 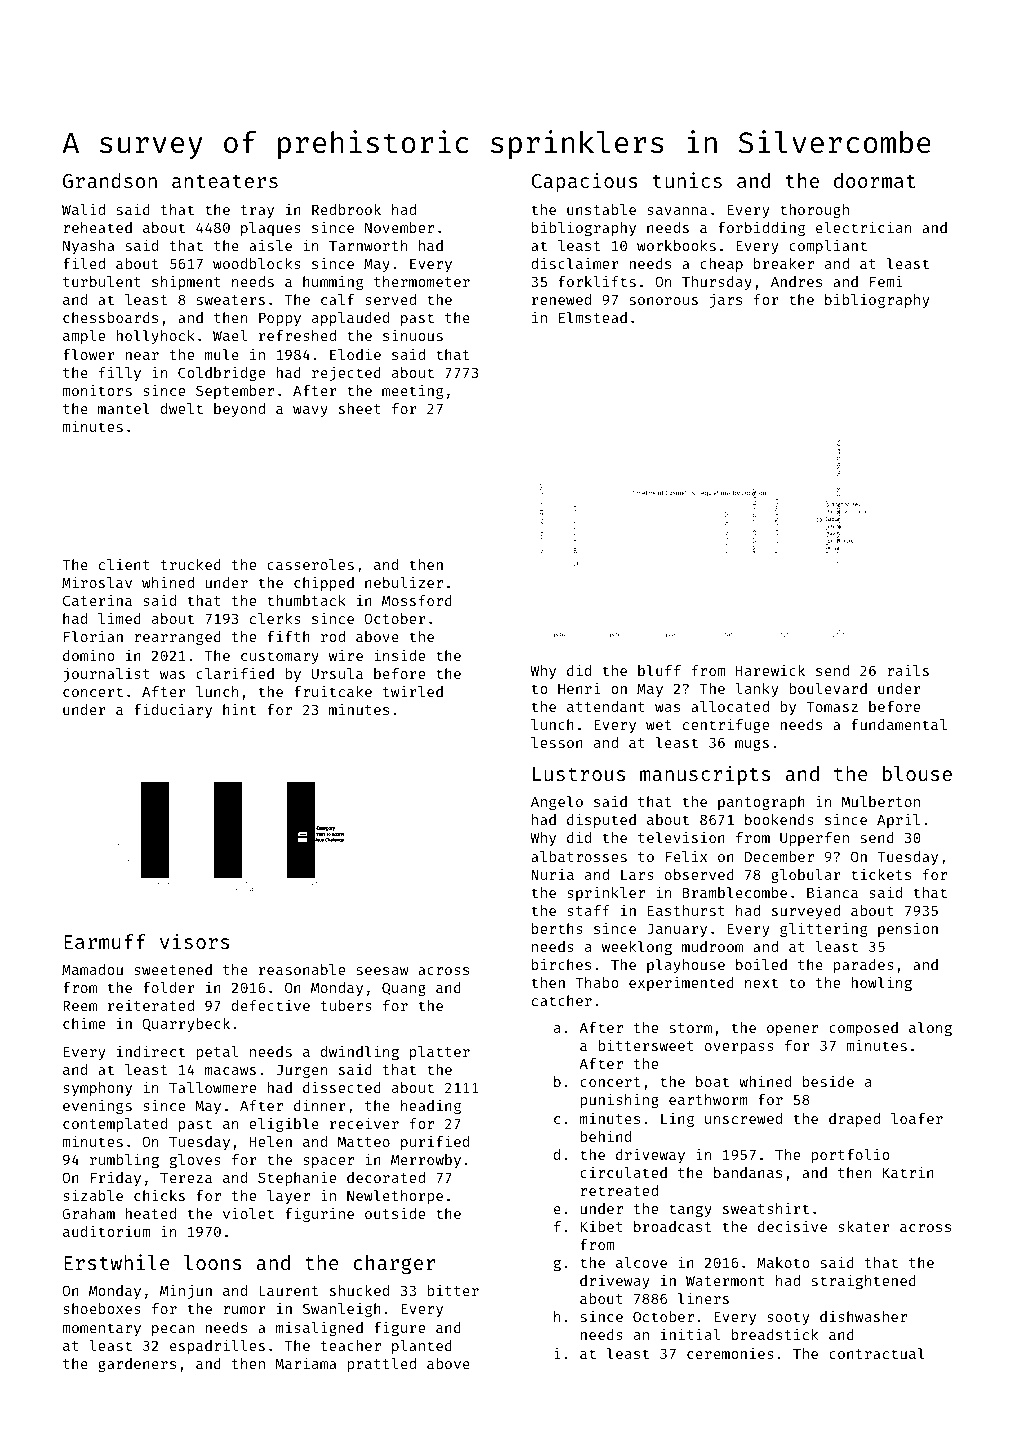 I want to click on fiduciary, so click(x=173, y=710).
